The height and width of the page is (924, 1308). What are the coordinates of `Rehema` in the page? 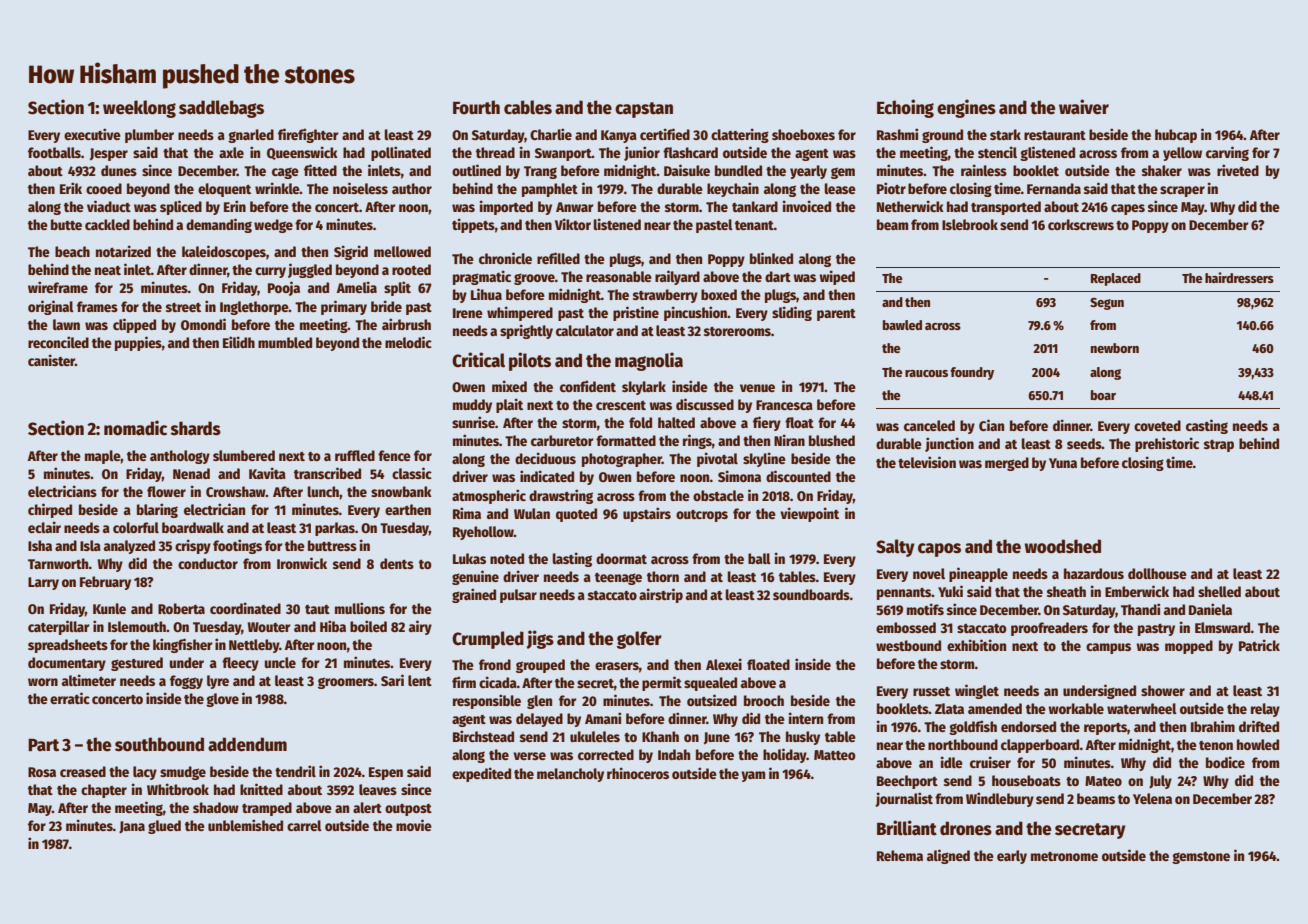 It's located at (900, 855).
